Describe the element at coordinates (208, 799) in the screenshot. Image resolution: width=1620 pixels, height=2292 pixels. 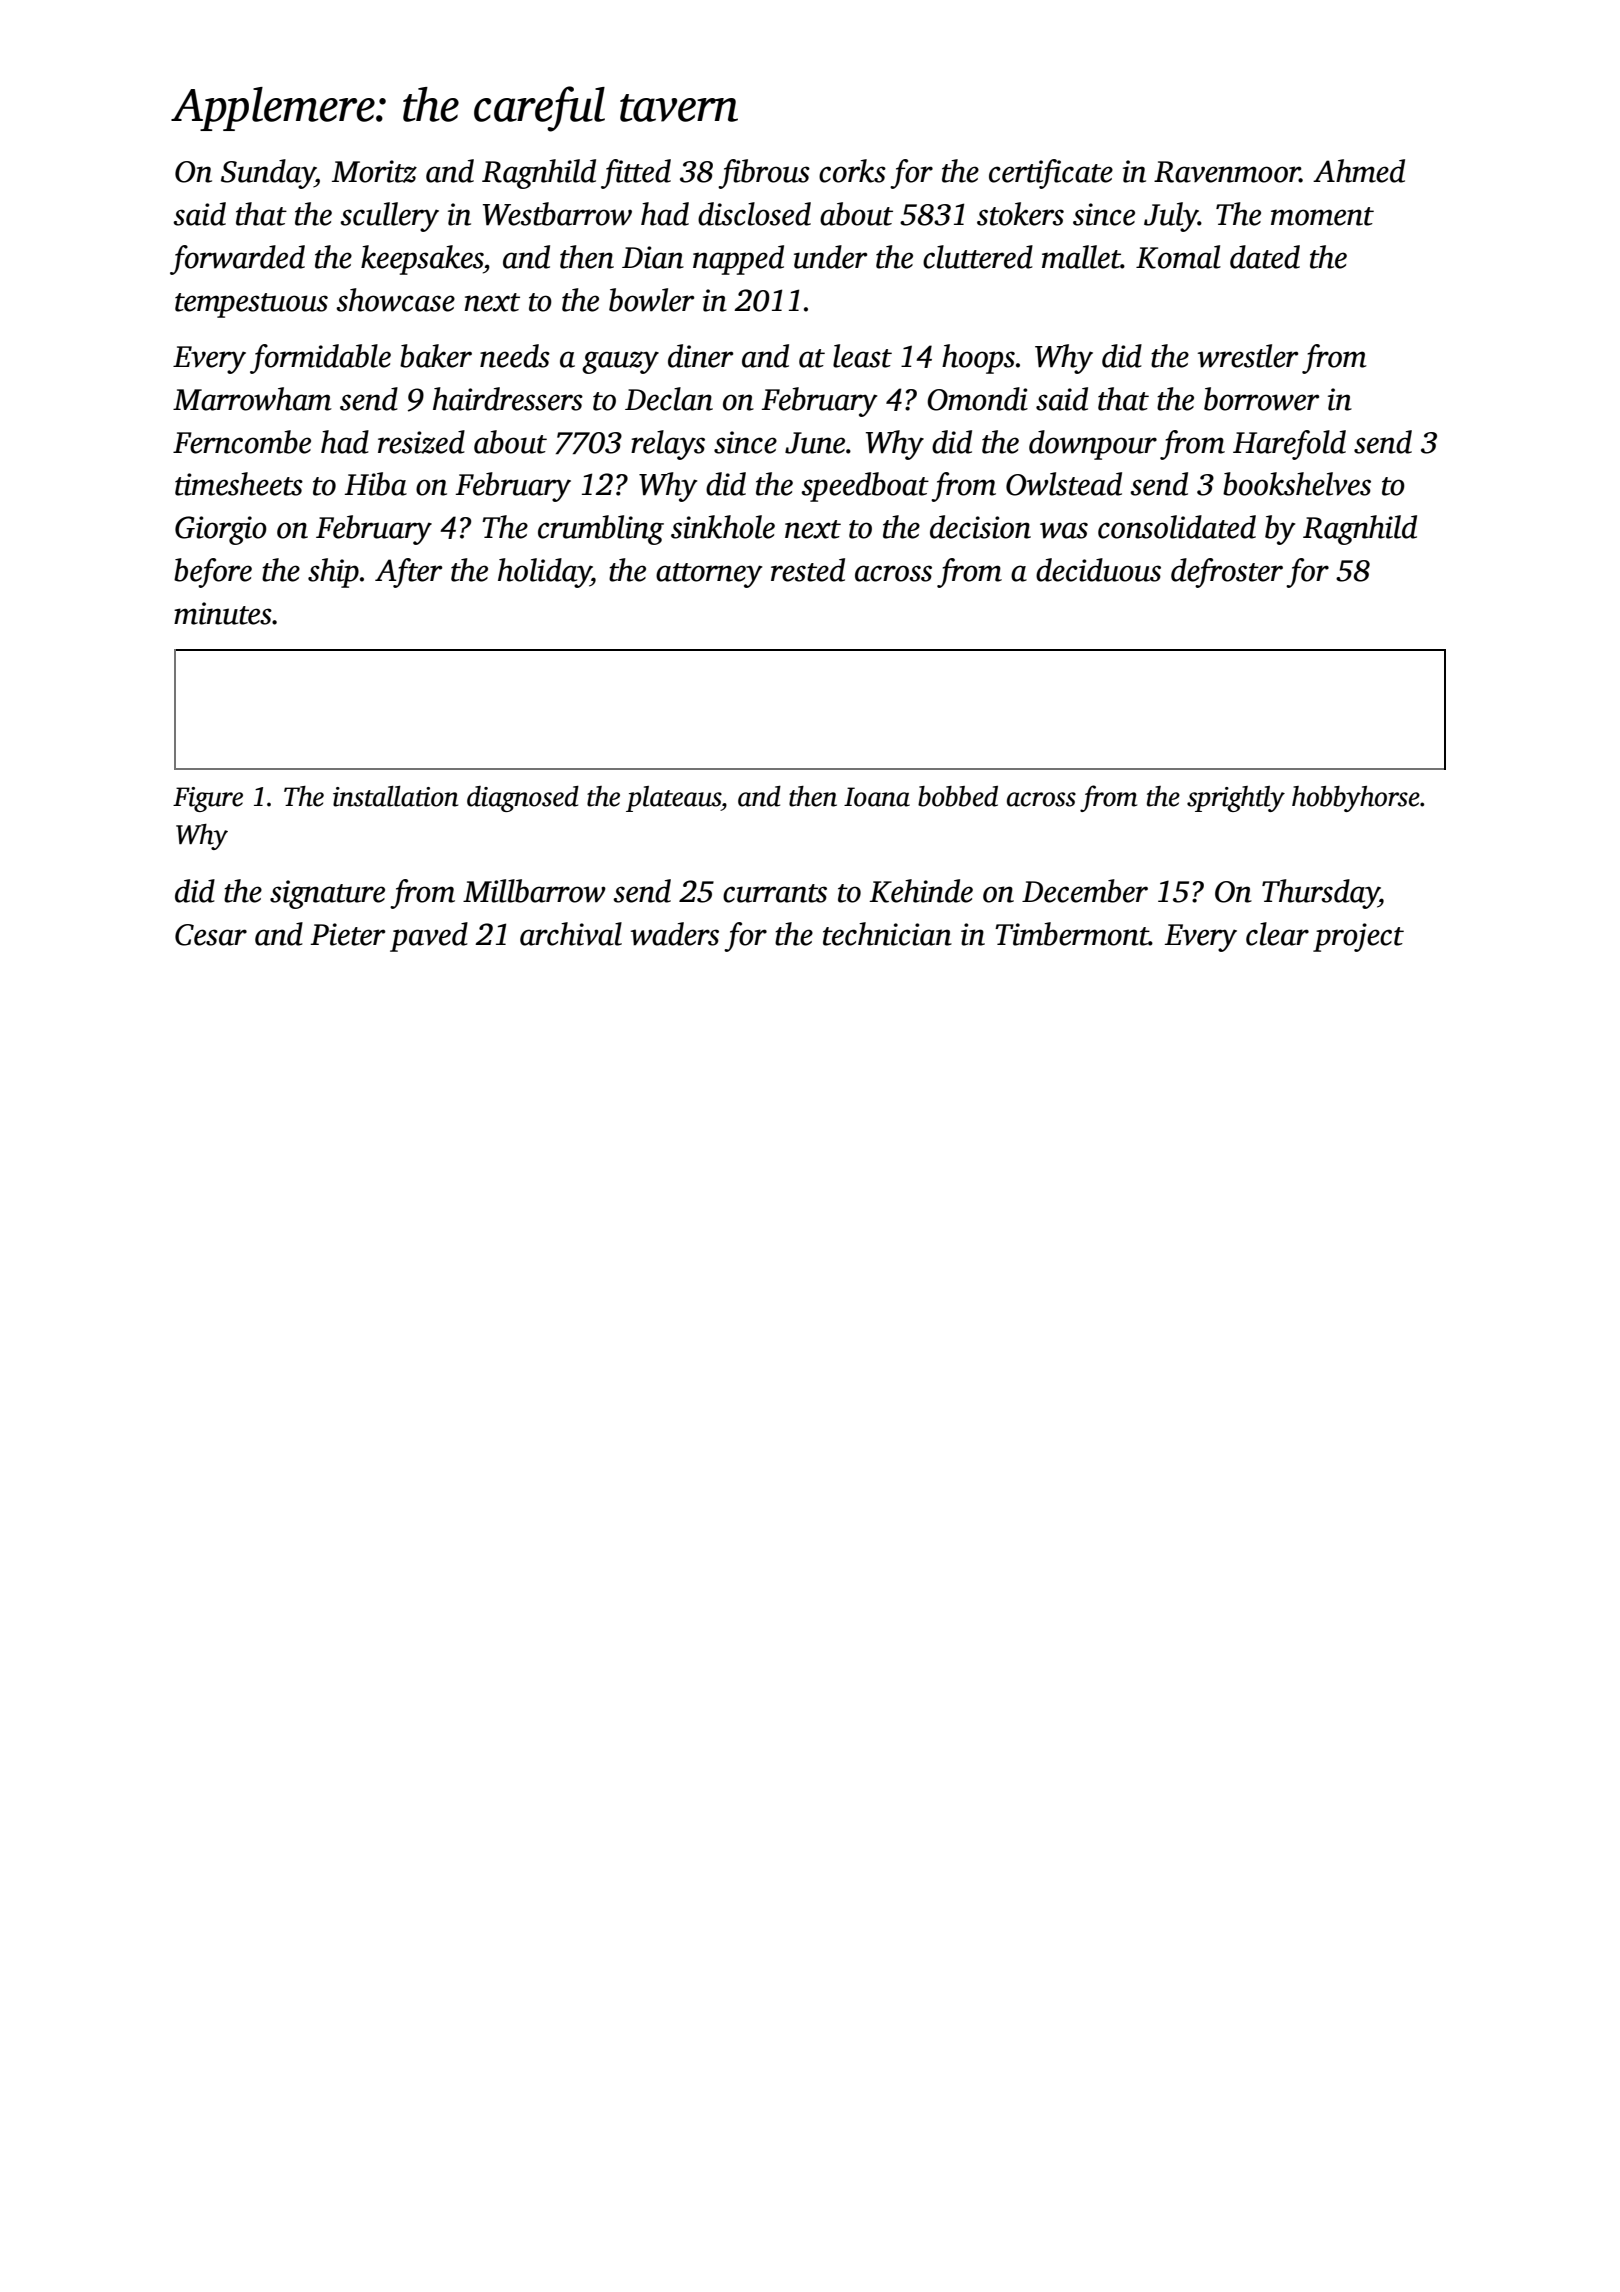
I see `Figure` at that location.
